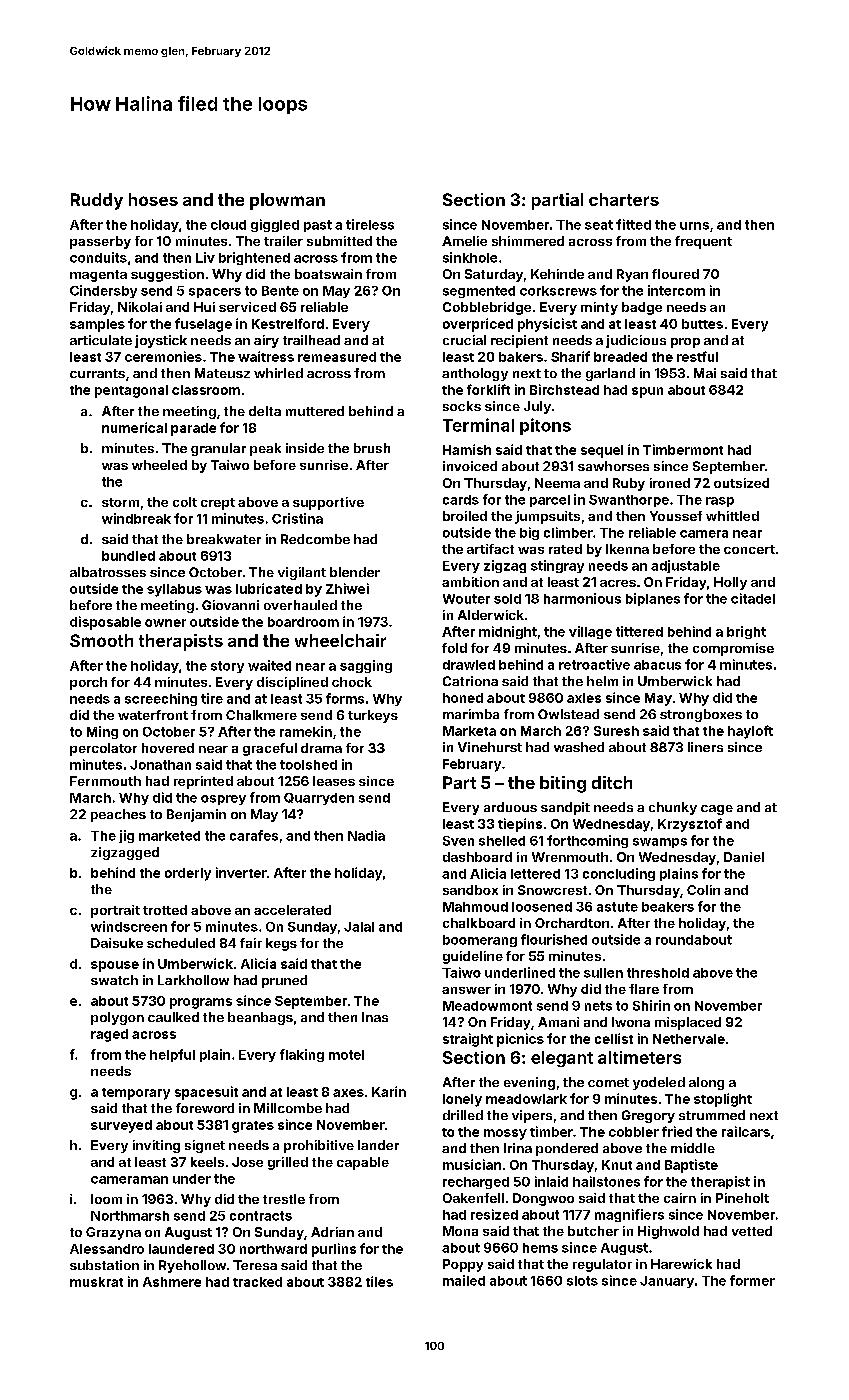  I want to click on restful, so click(697, 356).
